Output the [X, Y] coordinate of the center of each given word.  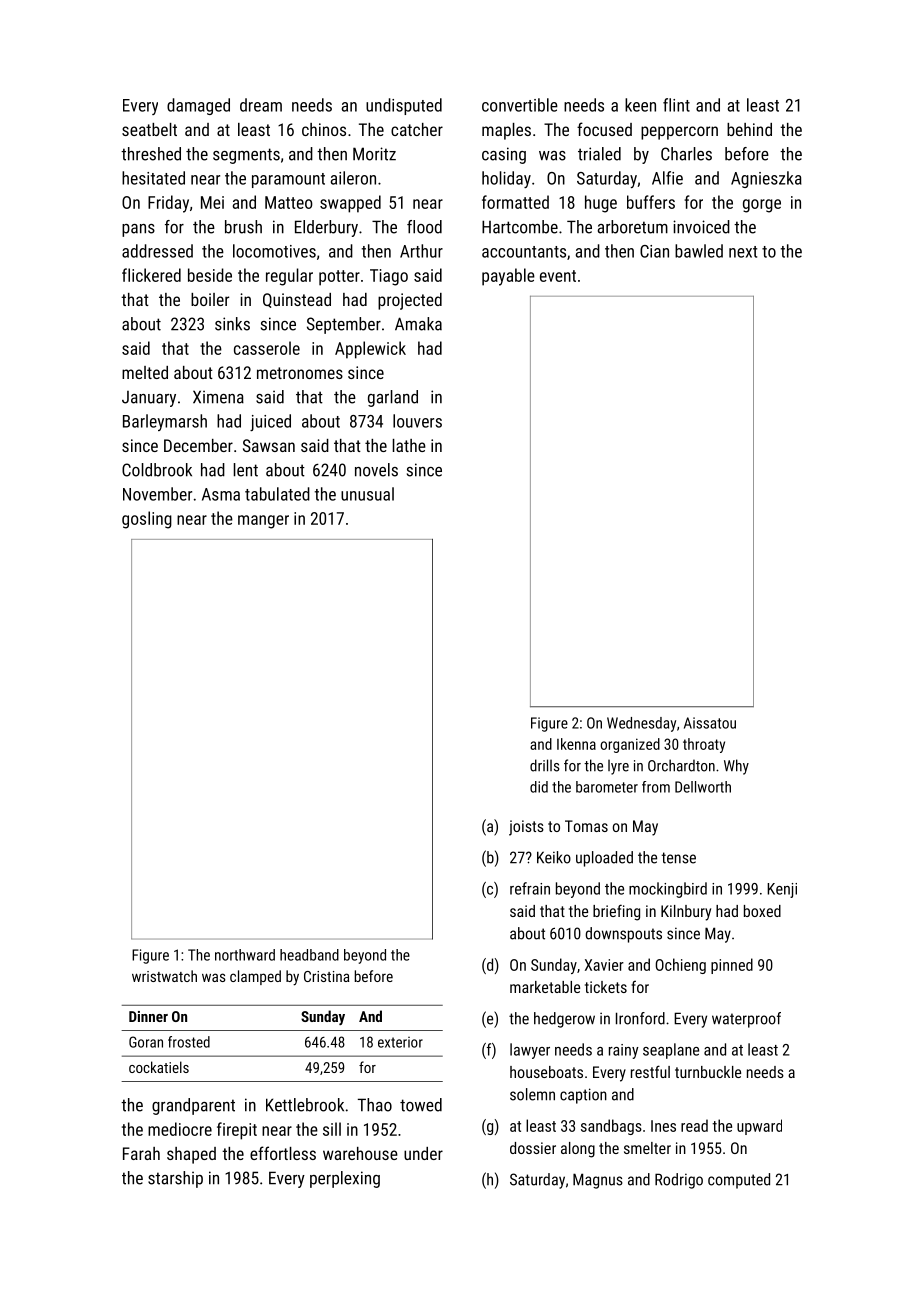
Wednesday [641, 724]
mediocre [180, 1129]
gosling [147, 520]
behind [749, 129]
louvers [417, 421]
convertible [520, 105]
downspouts [624, 935]
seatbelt [149, 129]
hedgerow [564, 1020]
